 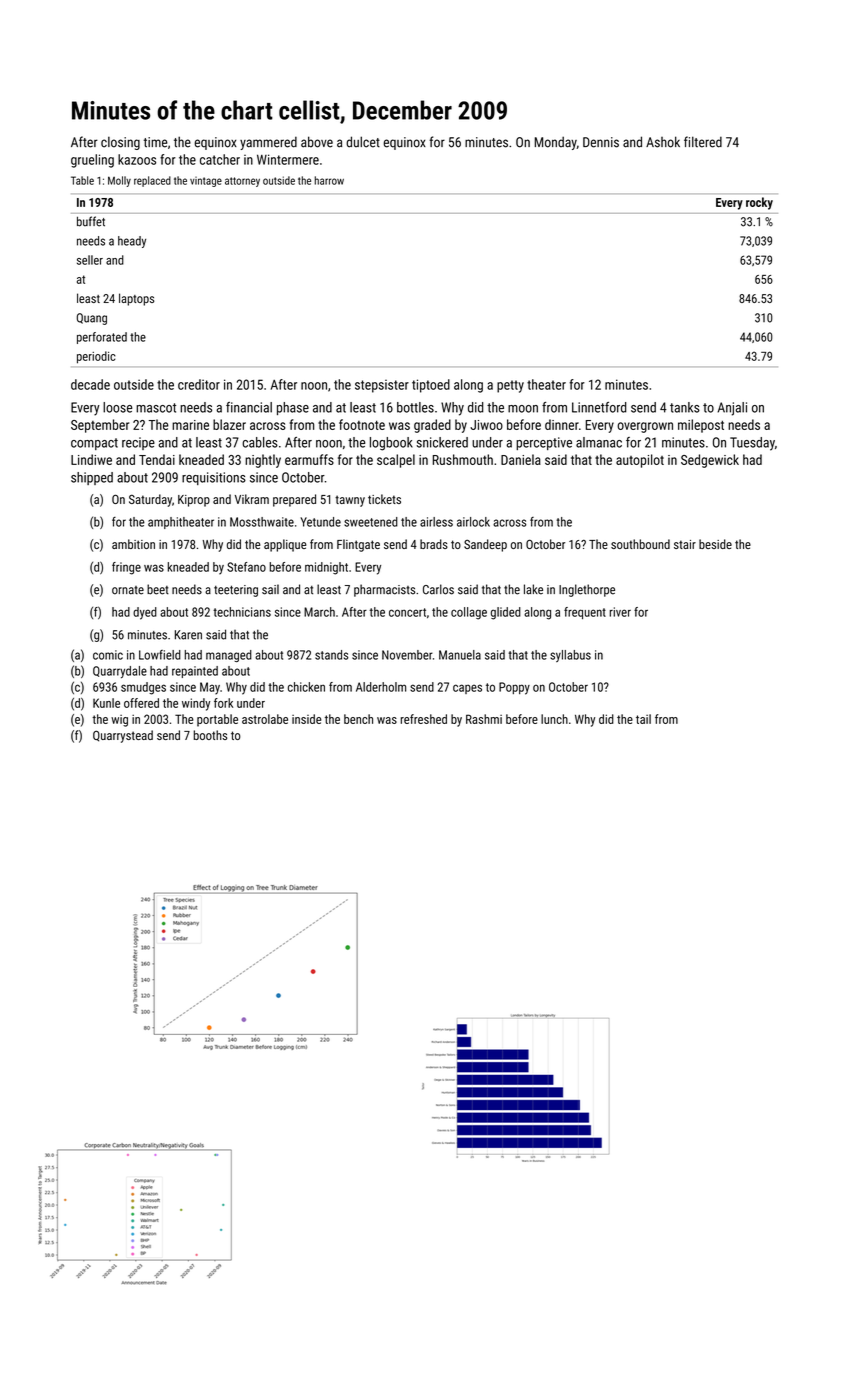 I want to click on beside, so click(x=715, y=544).
